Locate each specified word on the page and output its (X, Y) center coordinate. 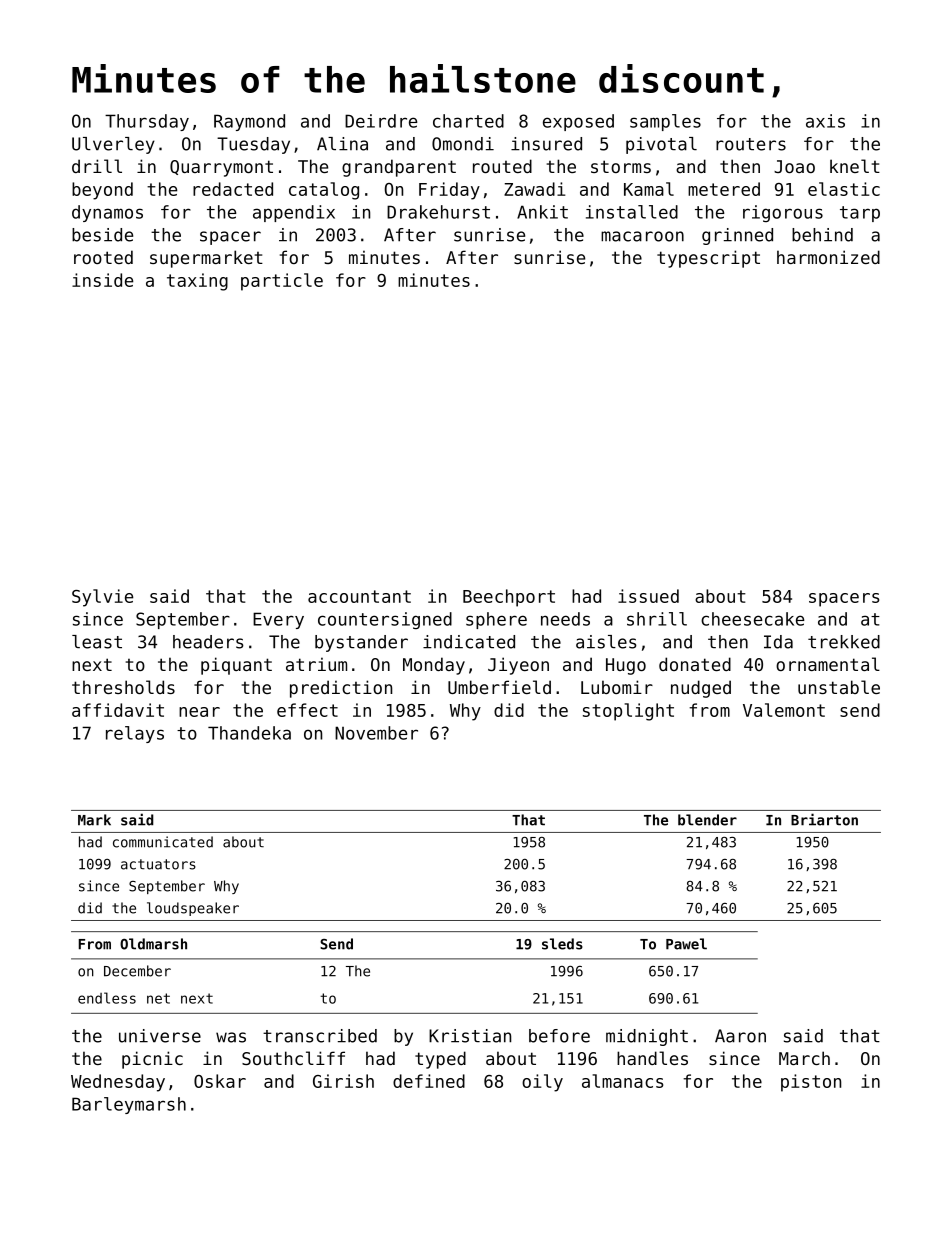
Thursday (147, 122)
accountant (359, 596)
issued (648, 596)
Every (278, 620)
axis (825, 121)
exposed (578, 122)
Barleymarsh (129, 1105)
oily (542, 1083)
